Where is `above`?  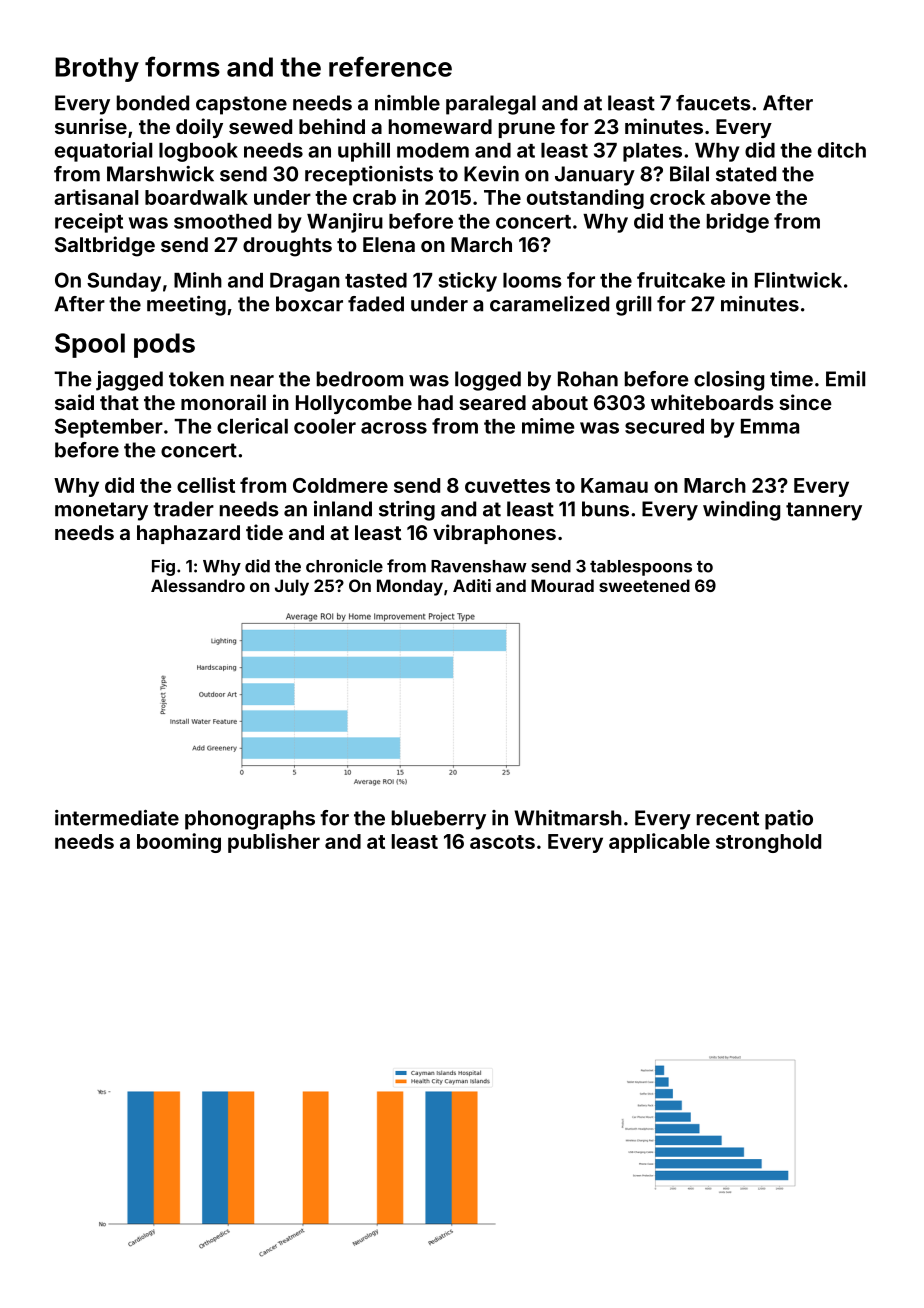
above is located at coordinates (741, 197).
